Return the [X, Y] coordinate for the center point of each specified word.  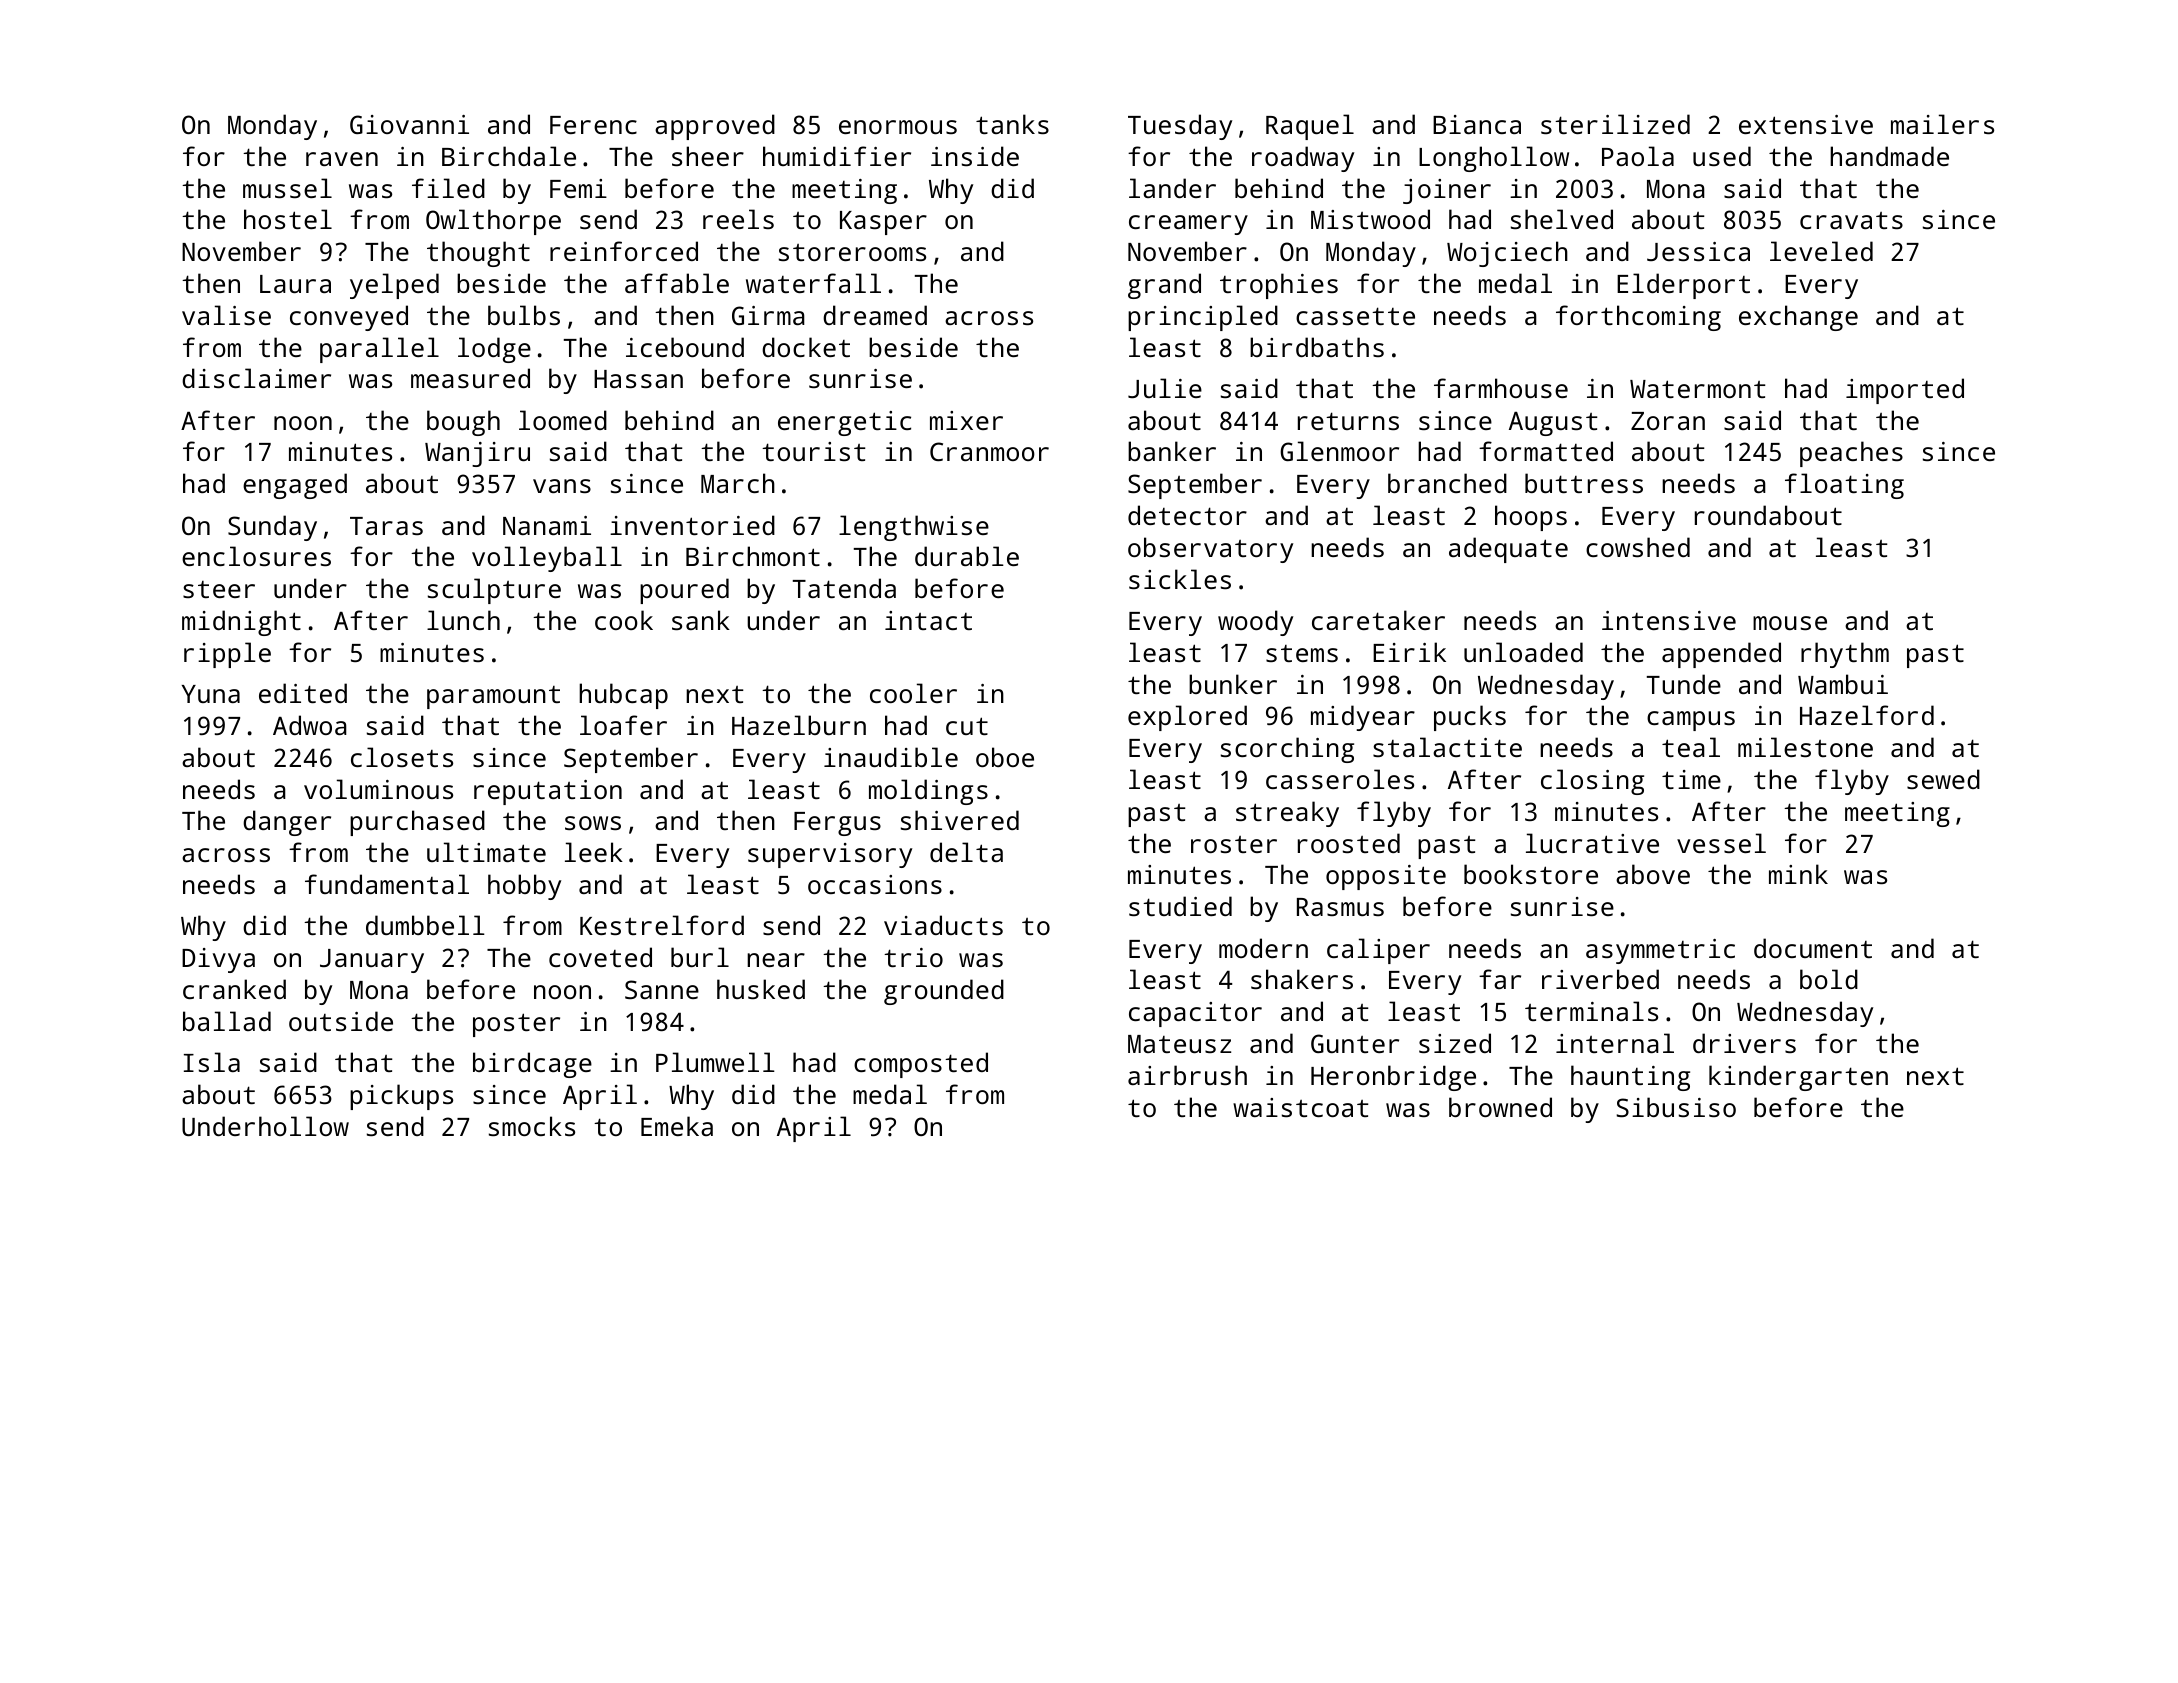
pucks [1470, 718]
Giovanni [409, 124]
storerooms [852, 252]
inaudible [891, 757]
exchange [1798, 318]
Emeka [677, 1126]
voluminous [378, 789]
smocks [532, 1126]
